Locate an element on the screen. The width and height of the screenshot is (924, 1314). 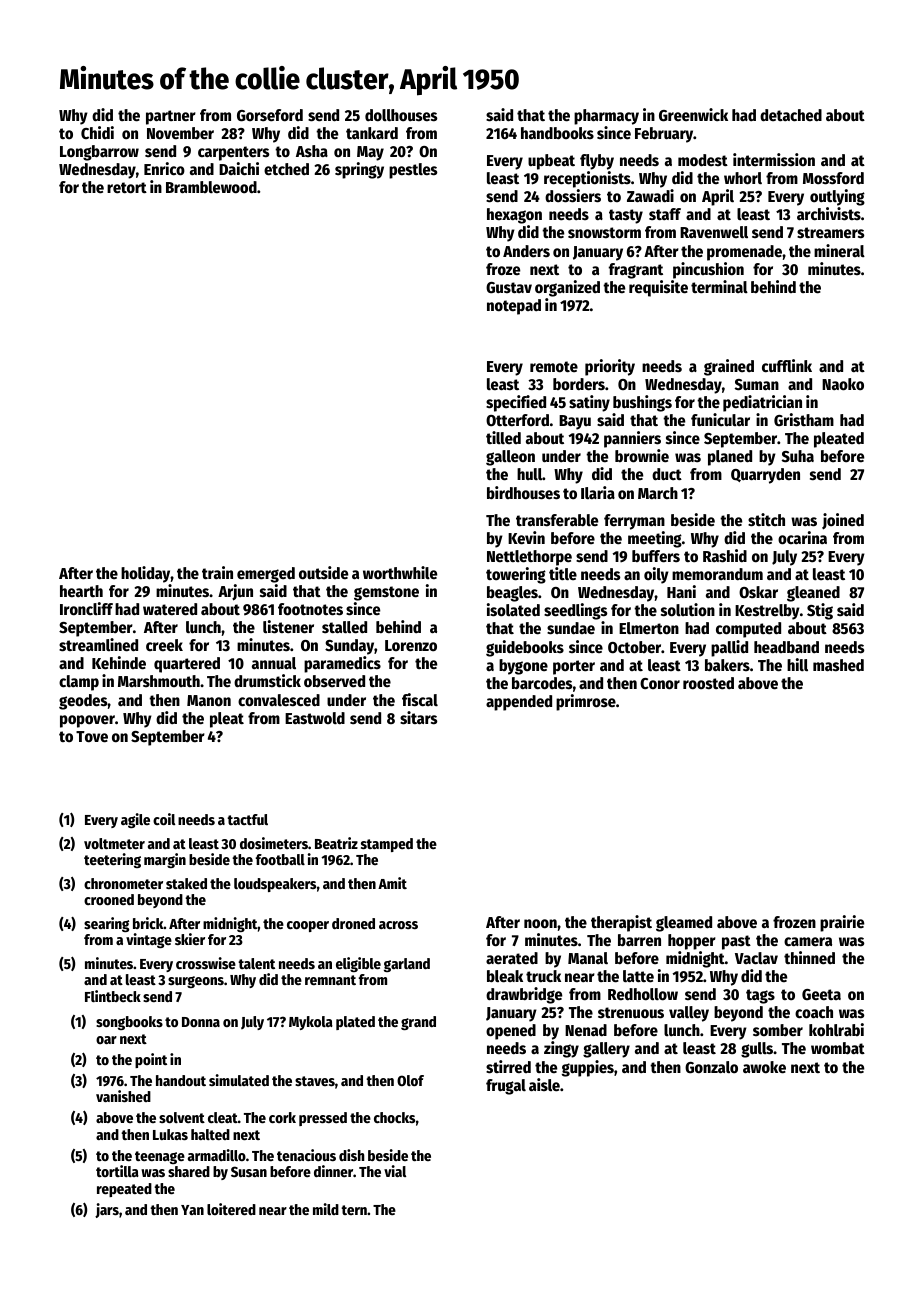
emerged is located at coordinates (266, 575).
